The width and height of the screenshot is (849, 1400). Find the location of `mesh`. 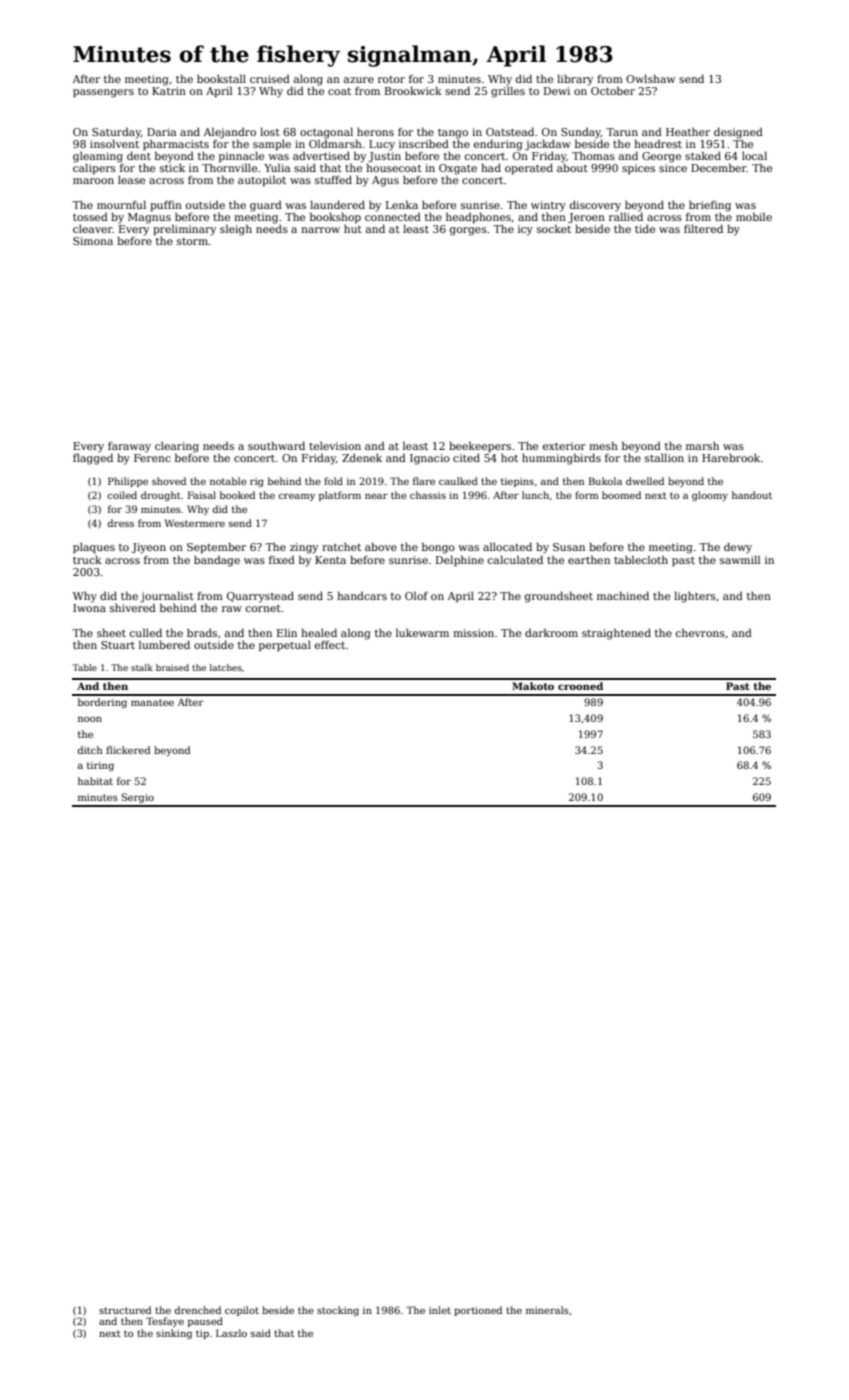

mesh is located at coordinates (603, 445).
